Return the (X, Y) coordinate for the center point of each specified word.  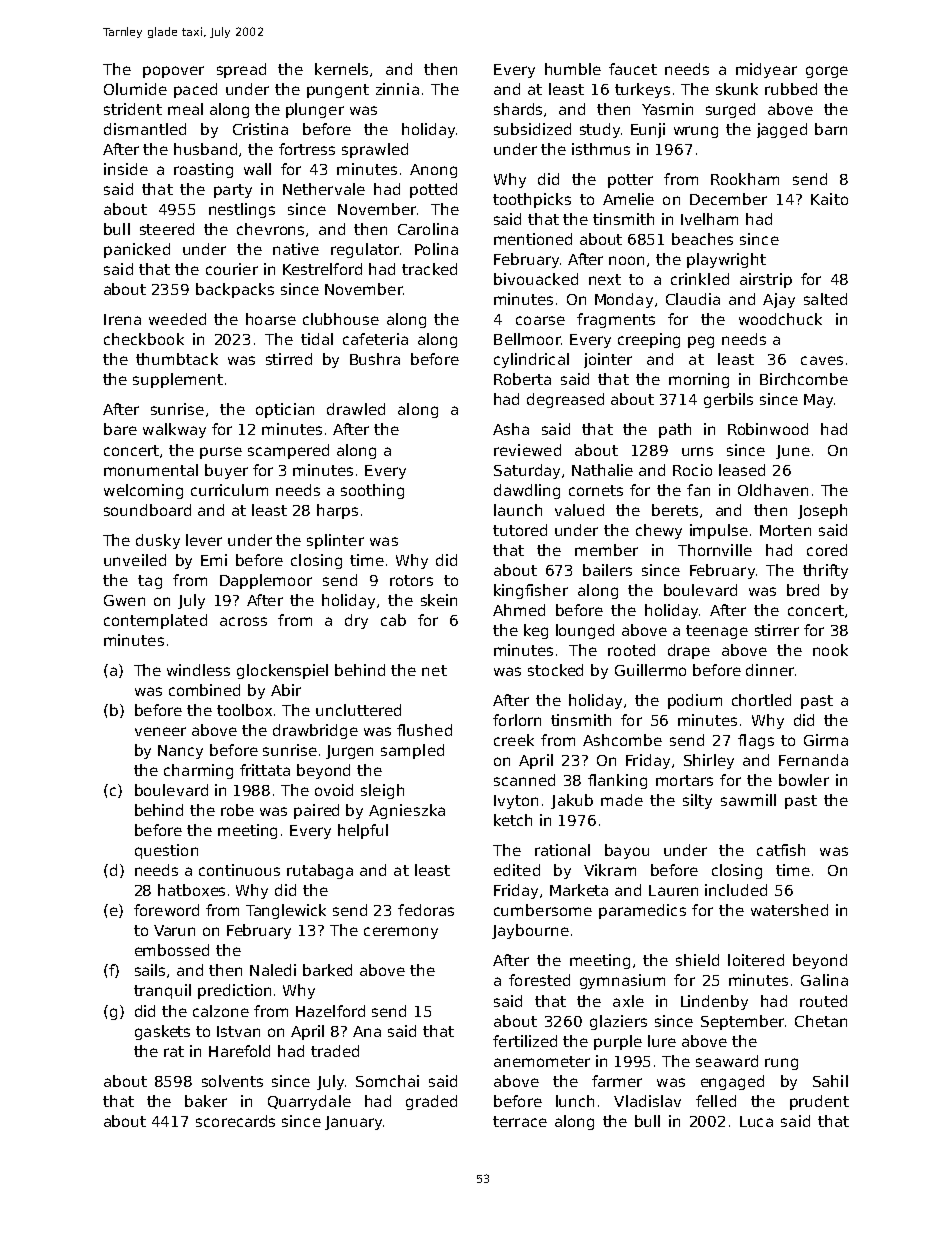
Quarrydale (309, 1102)
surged (730, 110)
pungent (338, 91)
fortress (307, 149)
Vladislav (647, 1101)
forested (539, 980)
